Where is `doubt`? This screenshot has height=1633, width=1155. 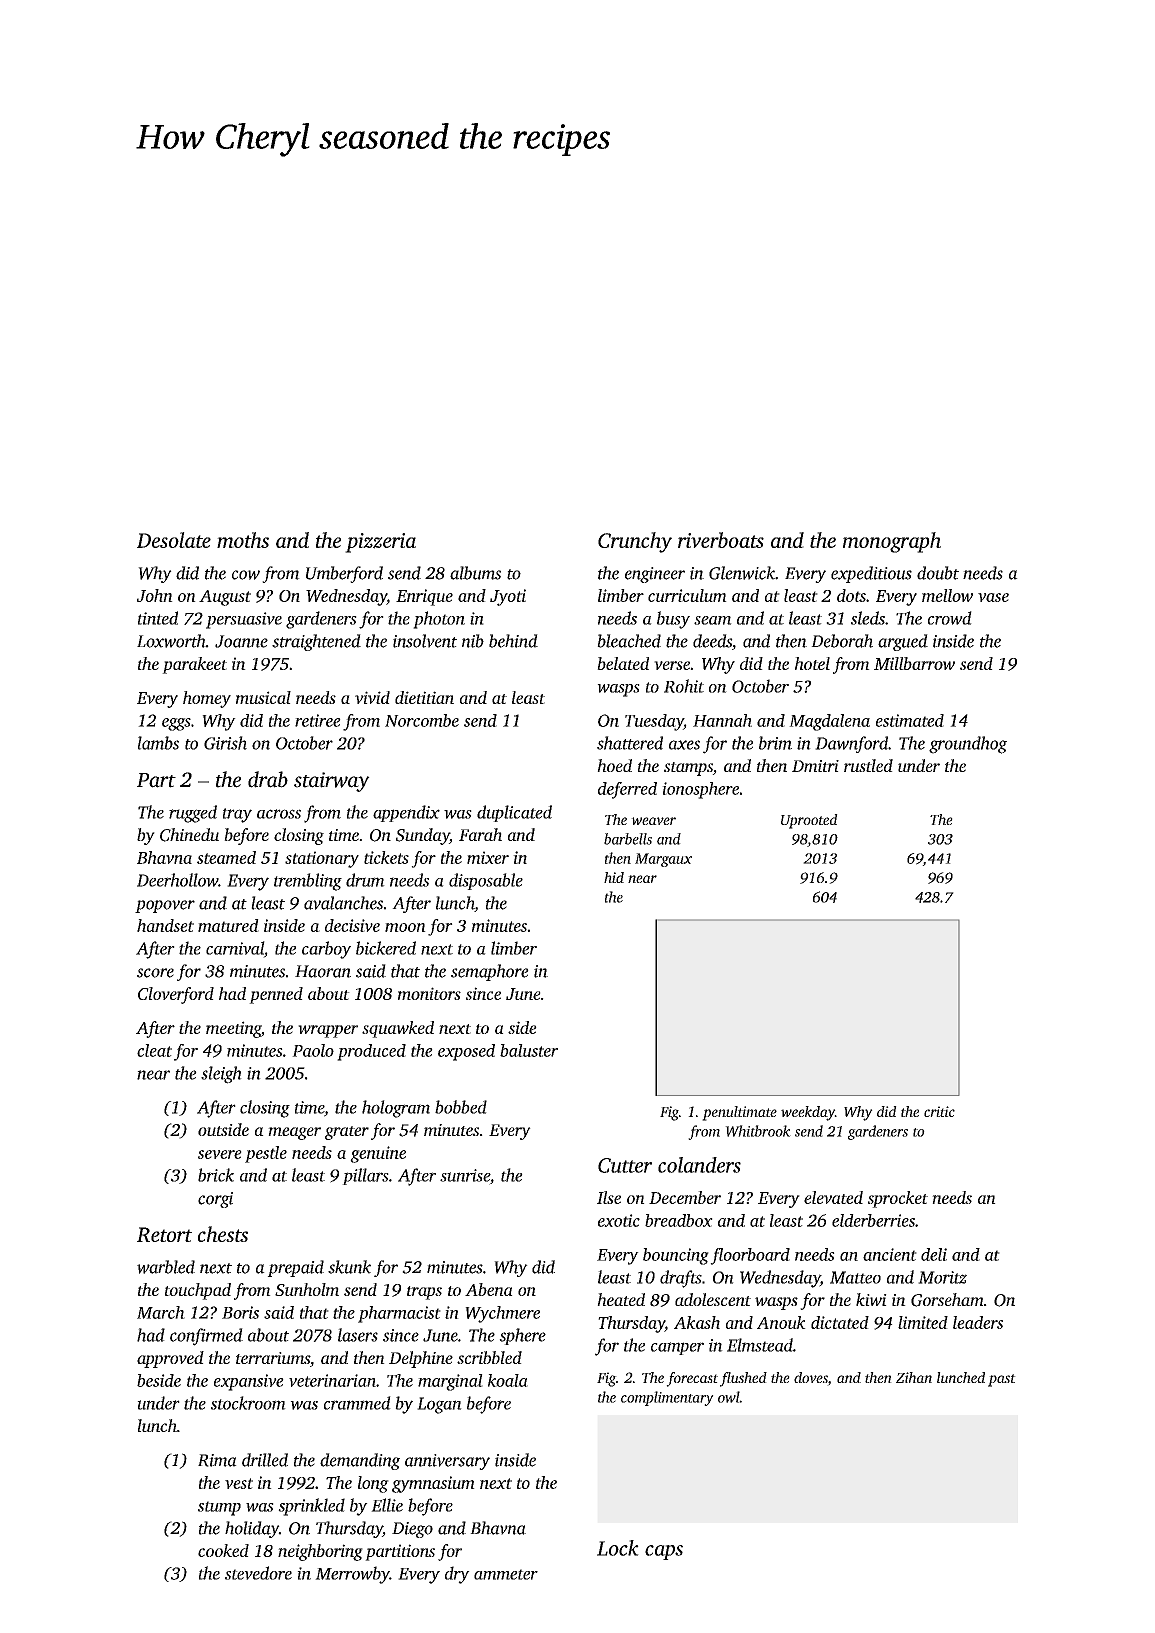
doubt is located at coordinates (938, 573).
